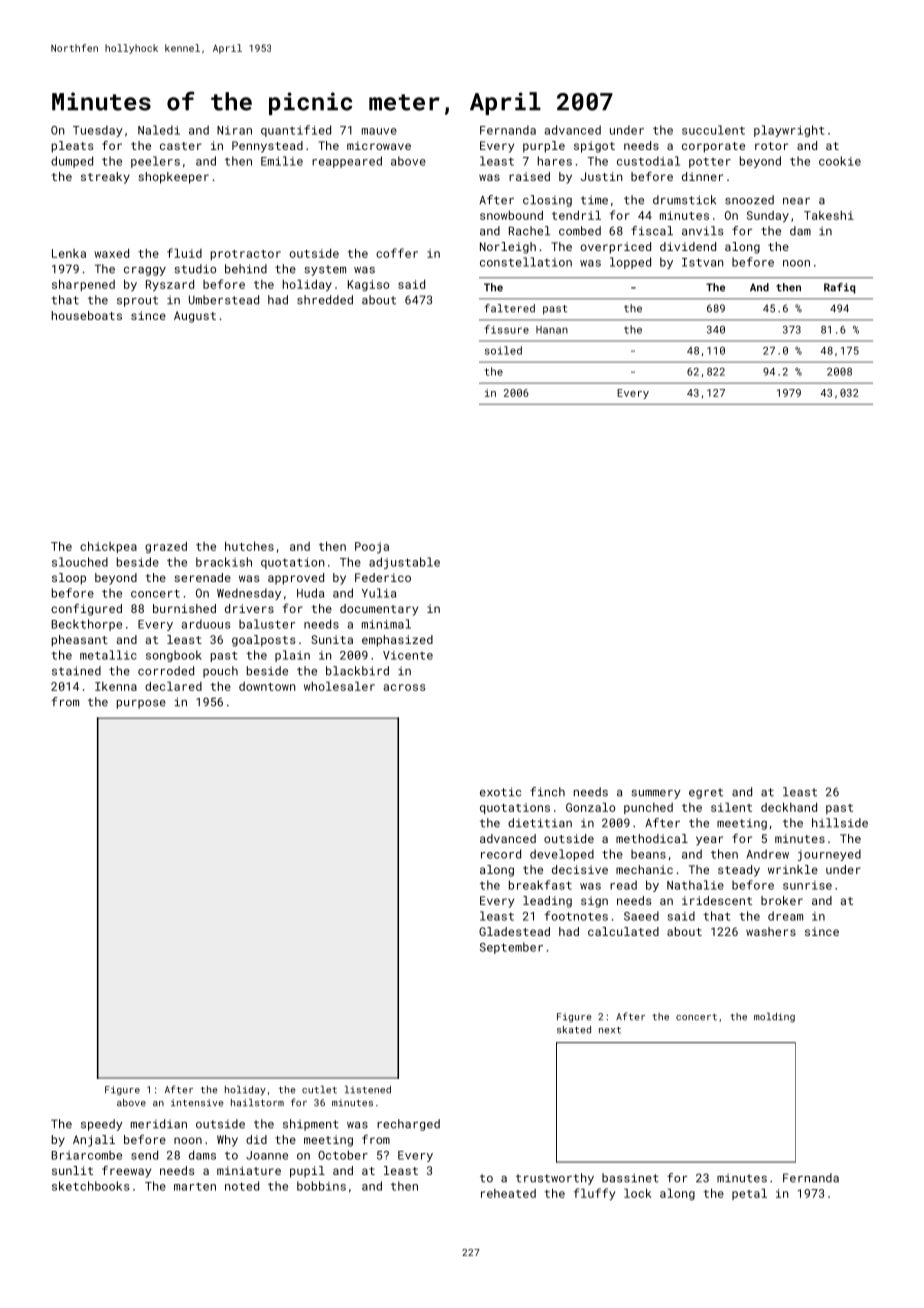 This image has height=1308, width=924. Describe the element at coordinates (379, 131) in the image. I see `mauve` at that location.
